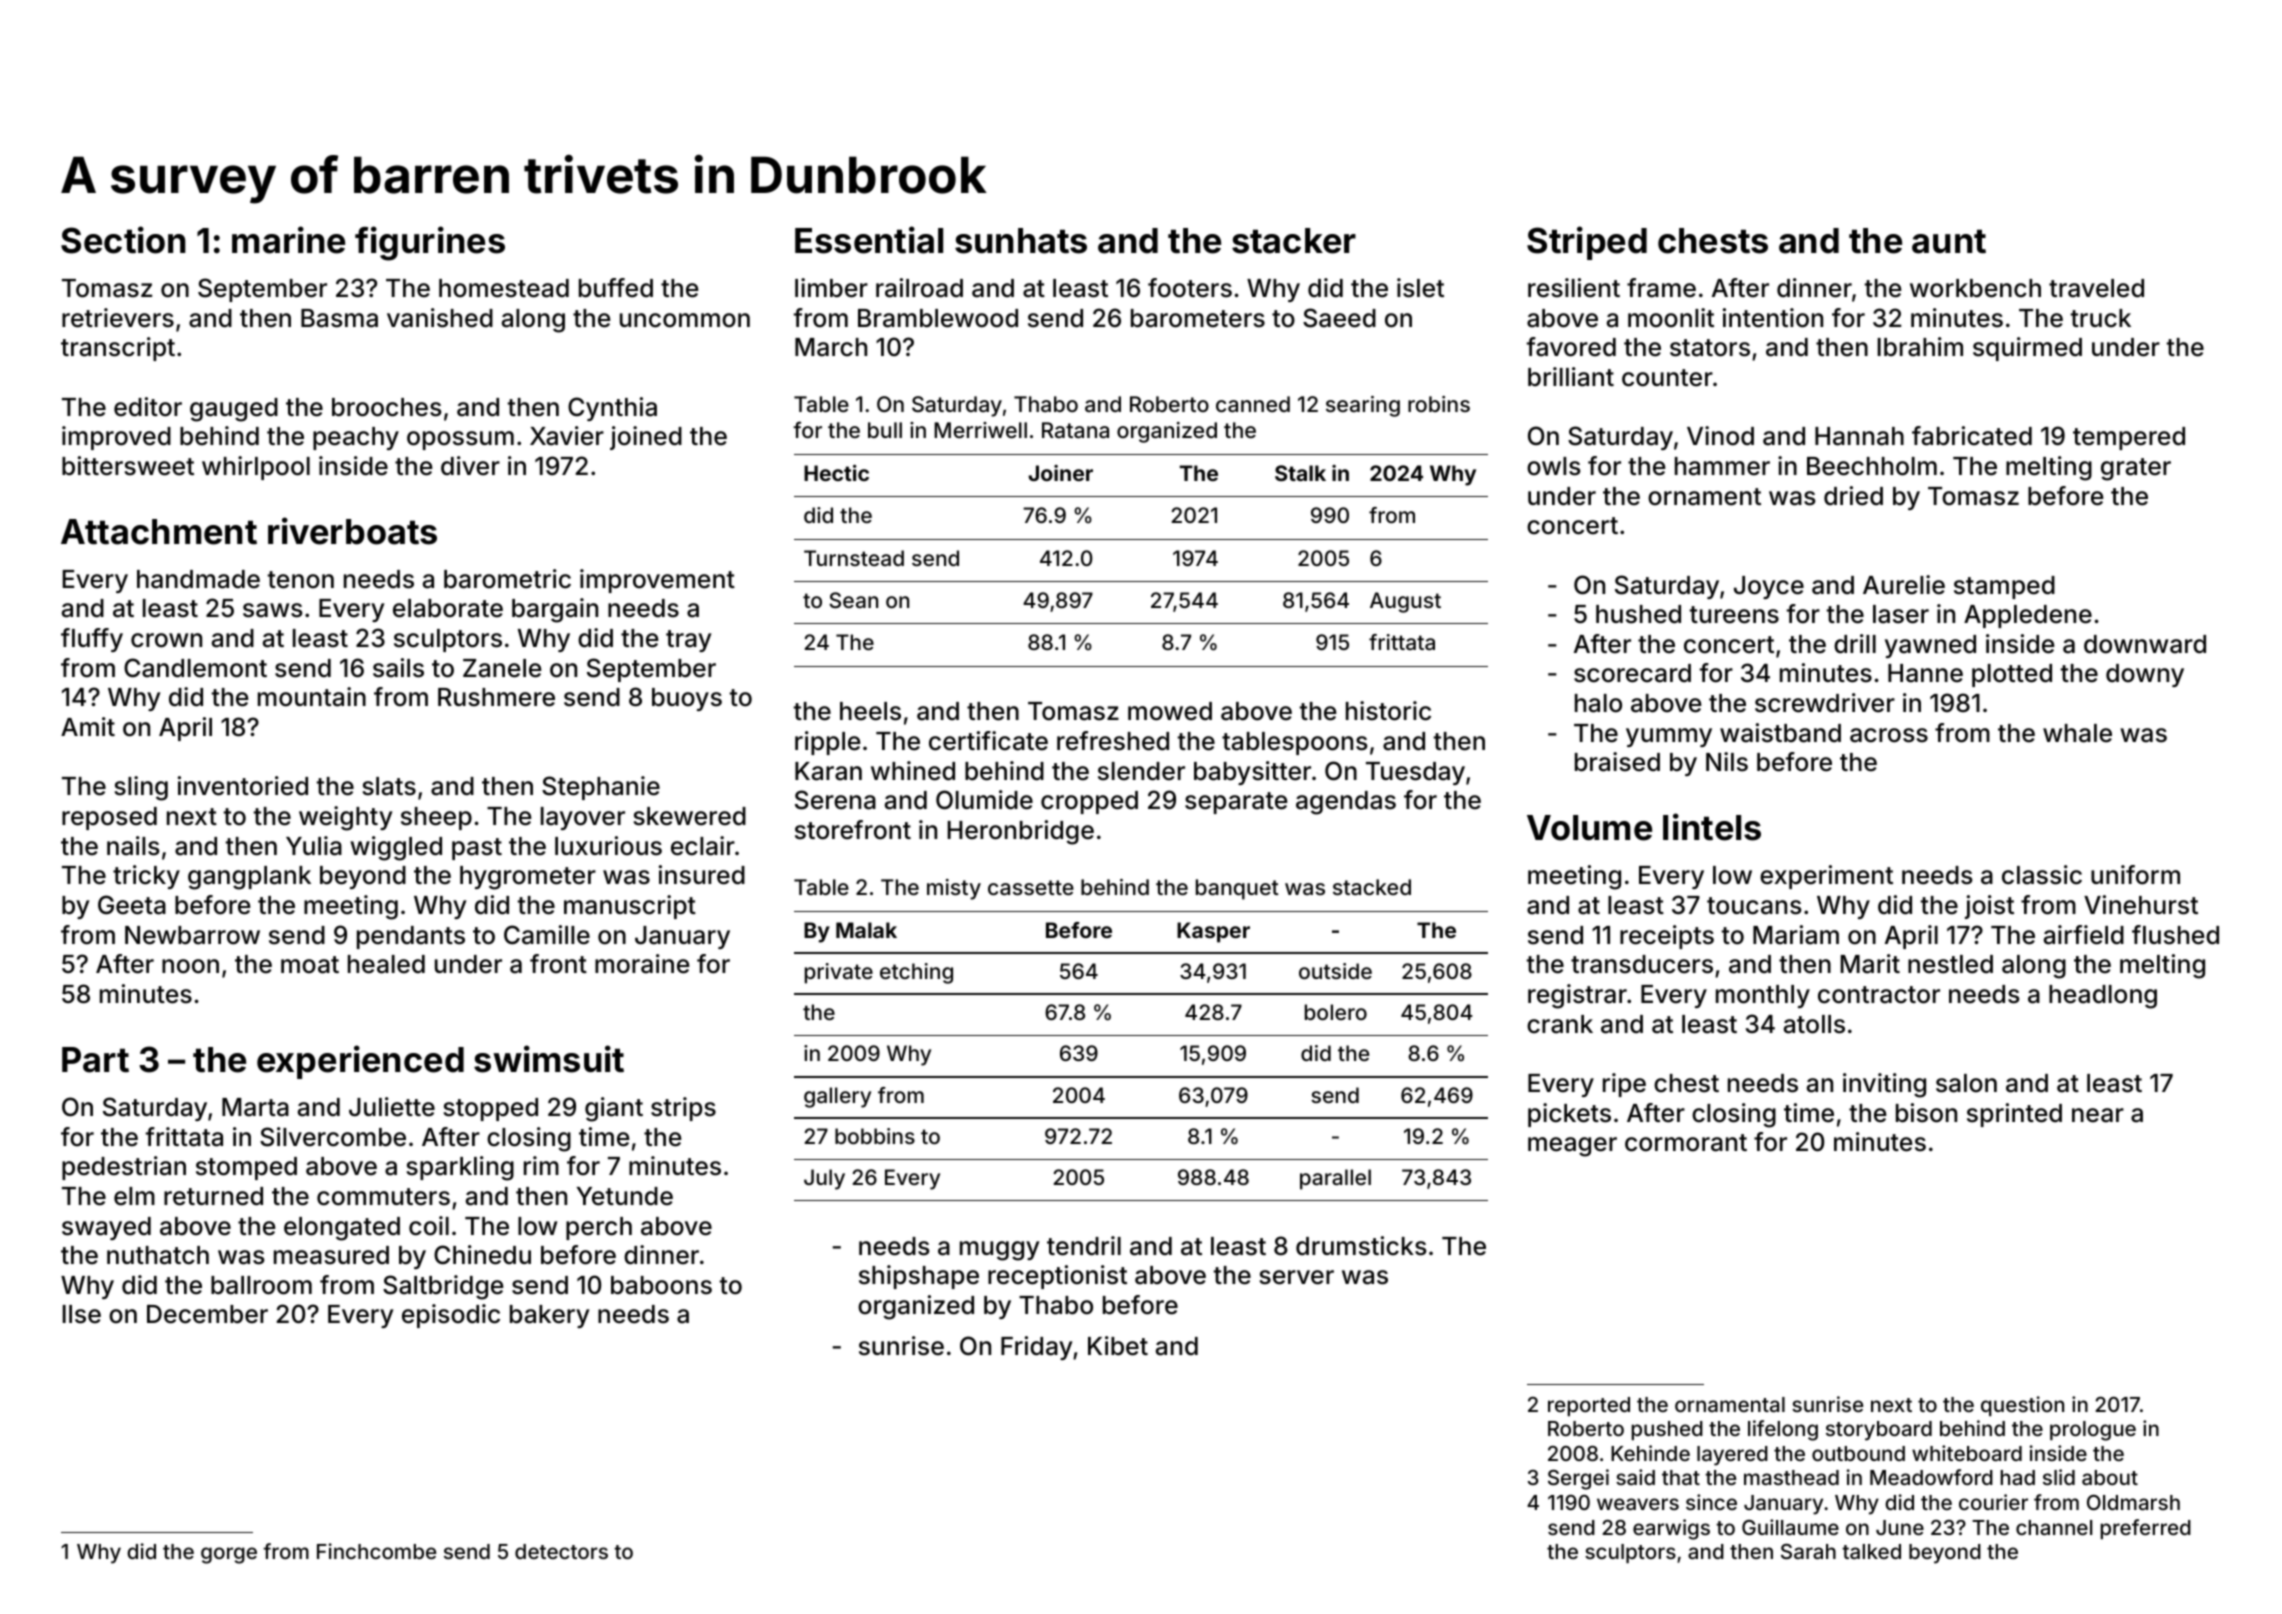 Image resolution: width=2282 pixels, height=1614 pixels. Describe the element at coordinates (1415, 773) in the image. I see `Tuesday` at that location.
